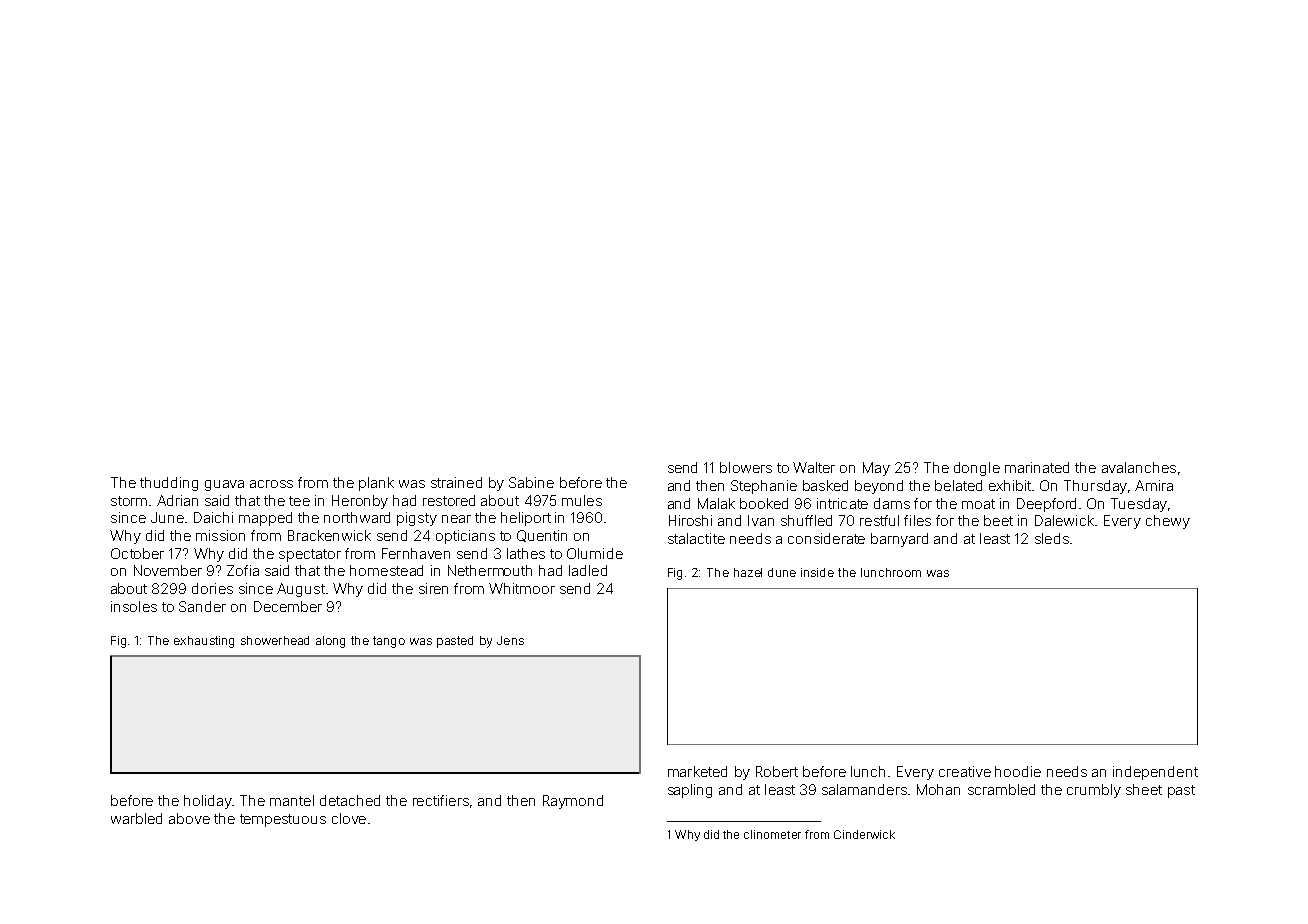 The image size is (1308, 924). What do you see at coordinates (690, 520) in the screenshot?
I see `Hiroshi` at bounding box center [690, 520].
